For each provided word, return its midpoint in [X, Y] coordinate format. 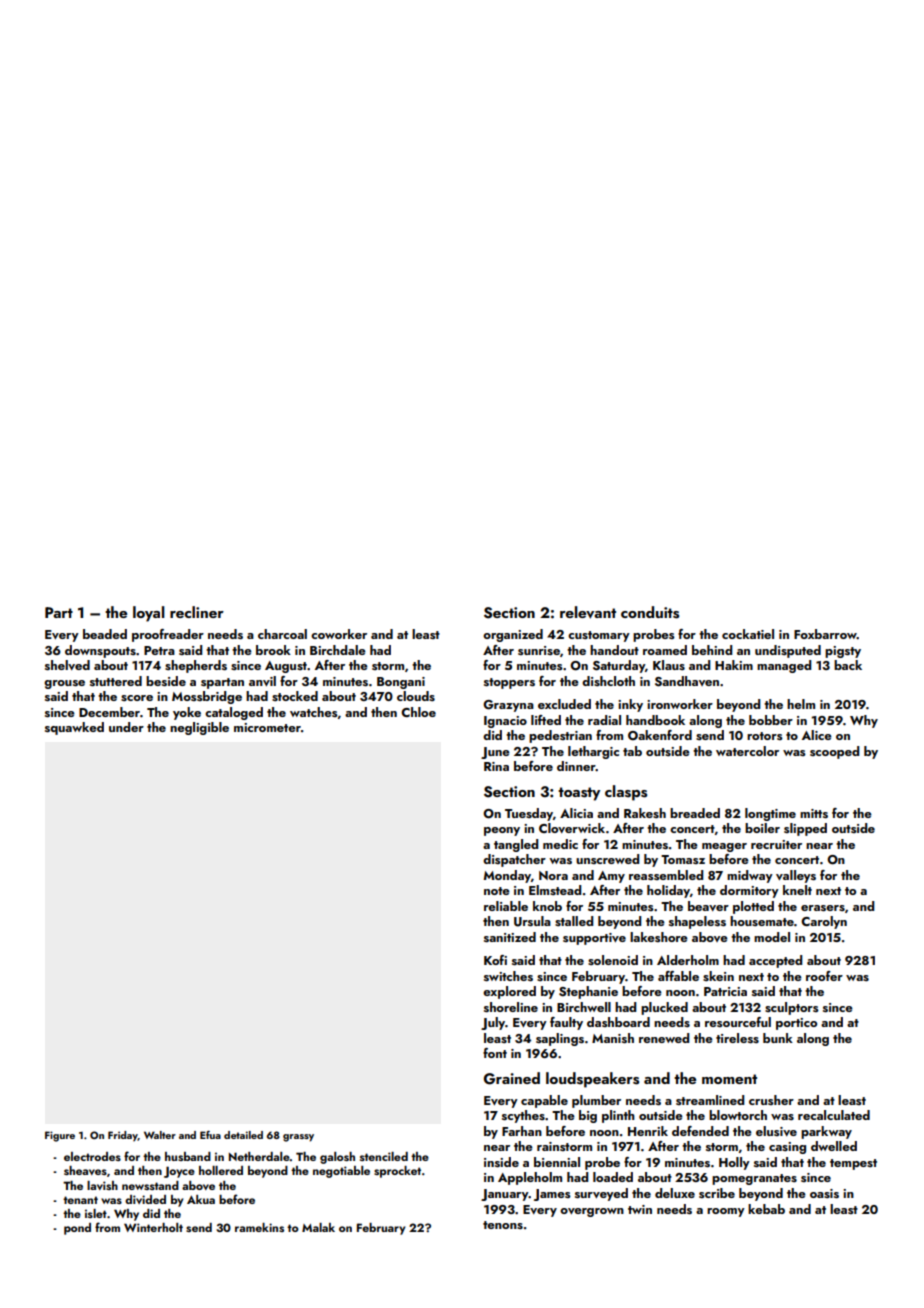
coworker [339, 634]
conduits [650, 612]
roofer [824, 976]
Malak [318, 1227]
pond [77, 1229]
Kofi [495, 960]
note [497, 891]
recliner [197, 612]
